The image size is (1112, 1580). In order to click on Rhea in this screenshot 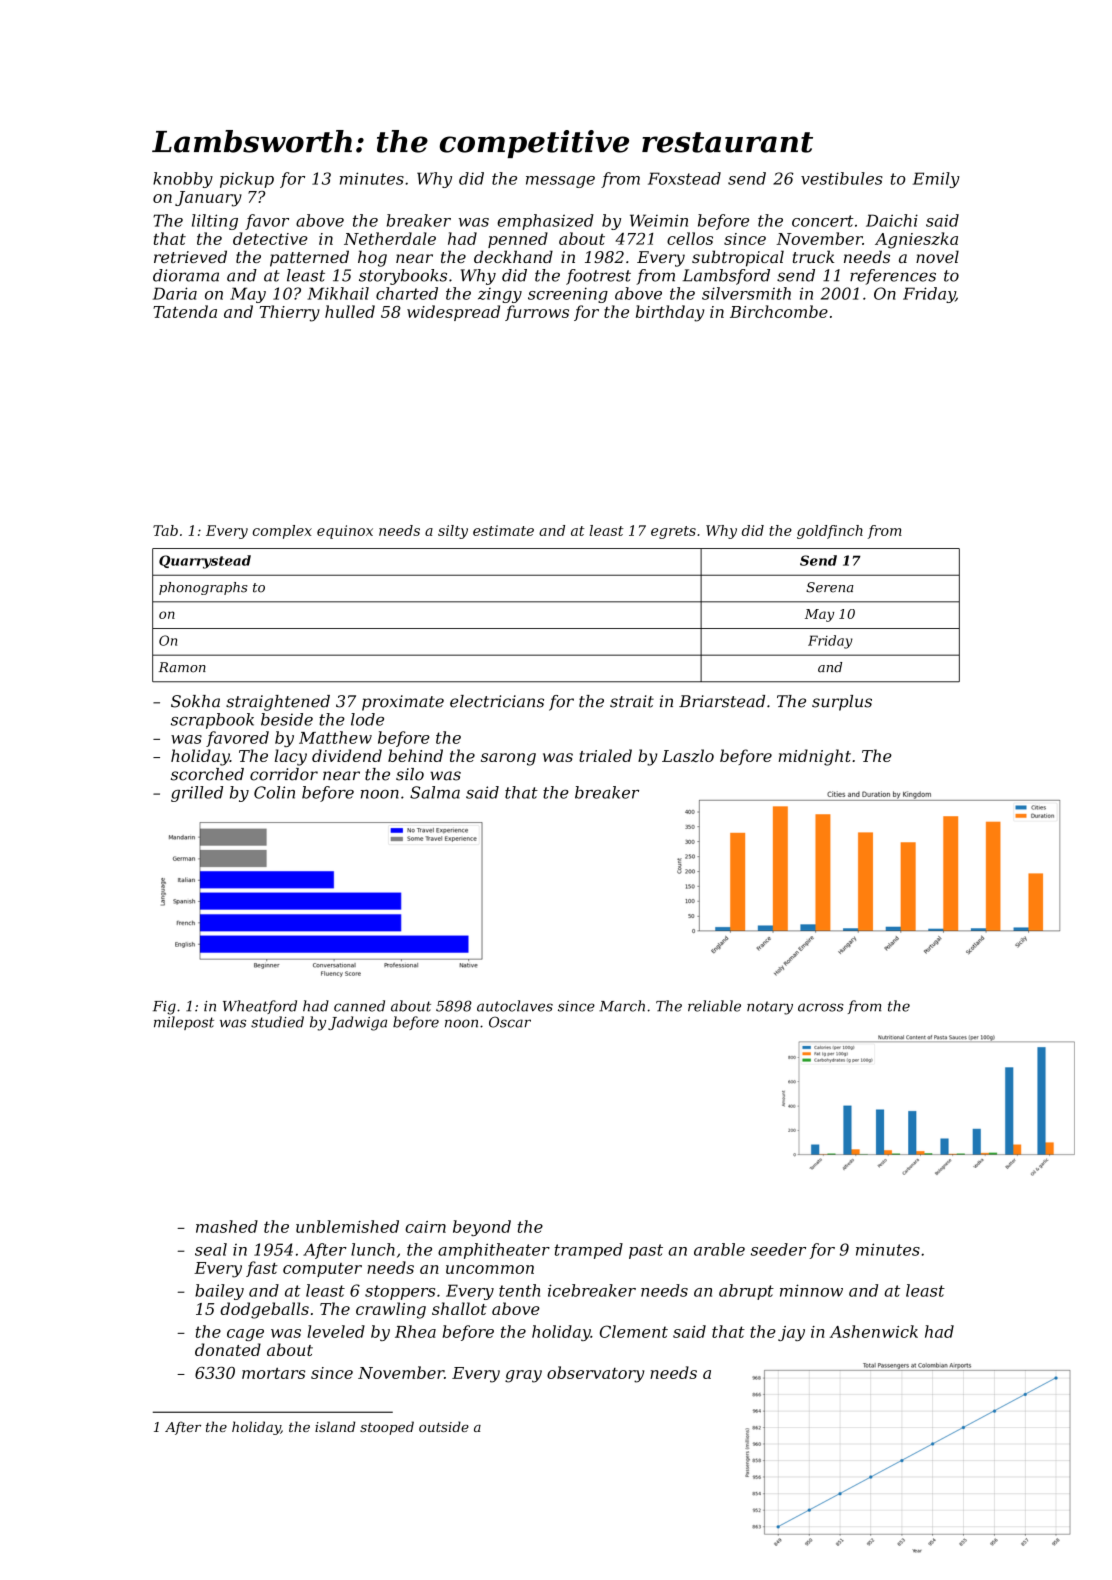, I will do `click(415, 1331)`.
